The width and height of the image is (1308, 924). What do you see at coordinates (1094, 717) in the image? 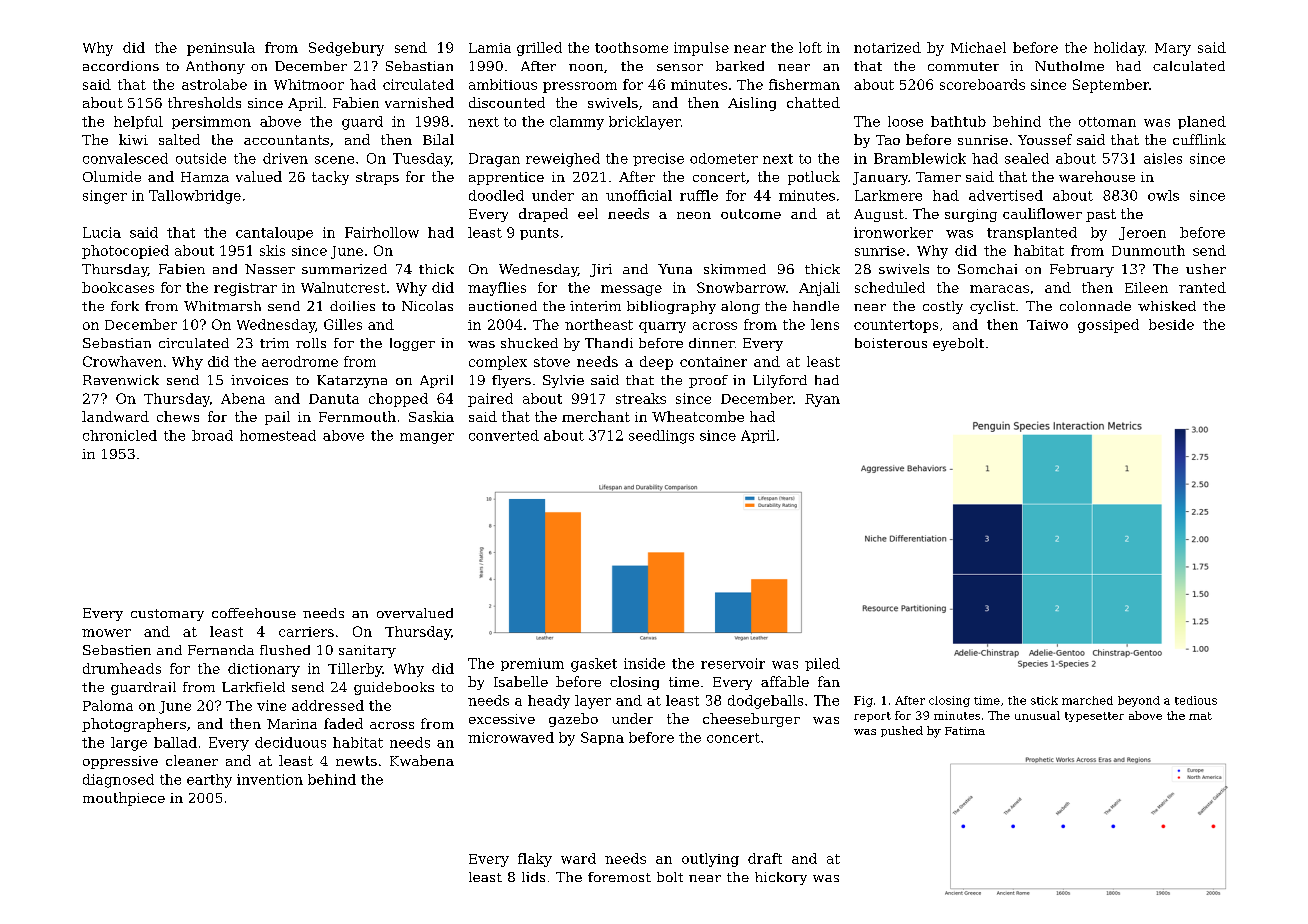
I see `typesetter` at bounding box center [1094, 717].
